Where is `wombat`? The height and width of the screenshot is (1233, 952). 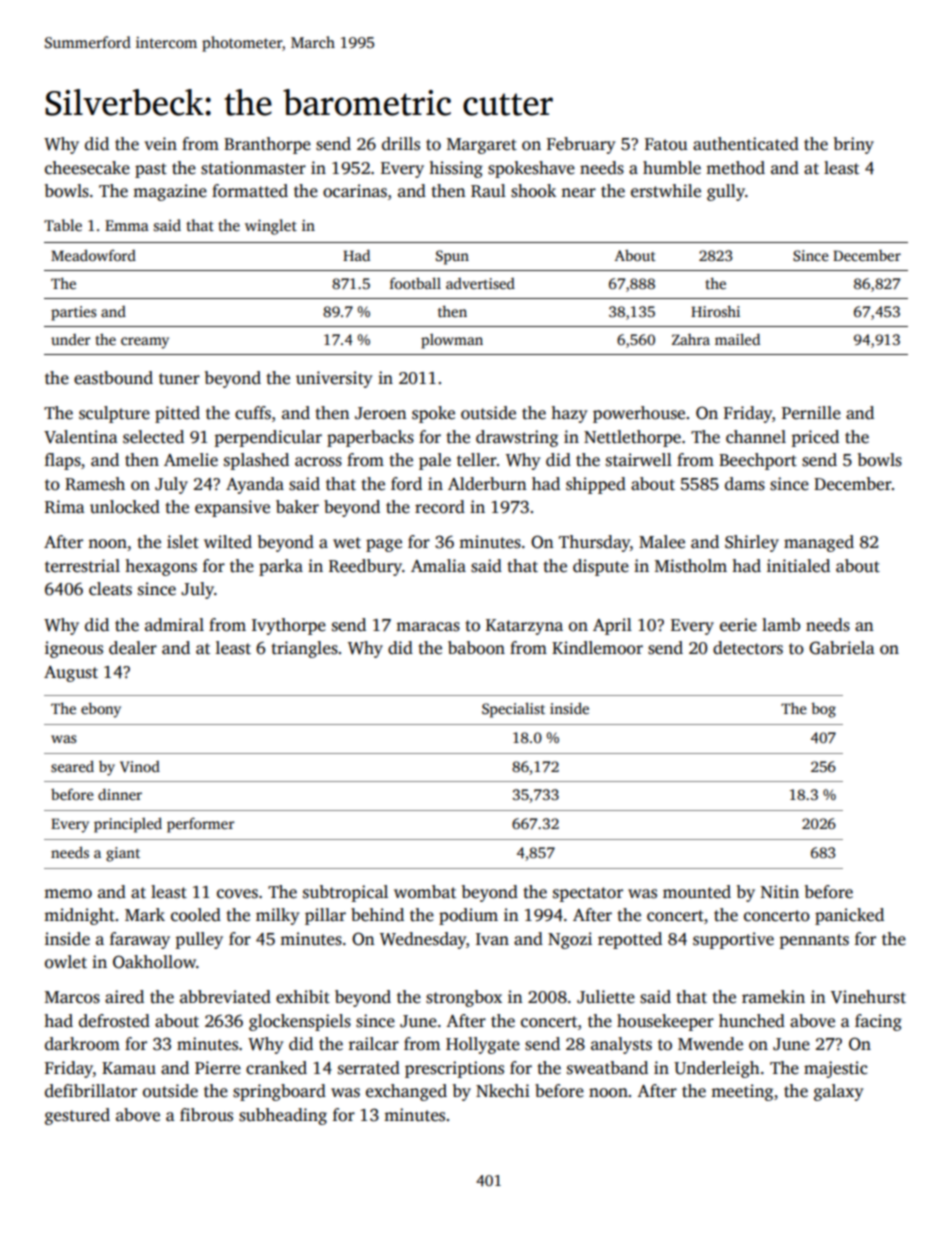 wombat is located at coordinates (425, 892).
